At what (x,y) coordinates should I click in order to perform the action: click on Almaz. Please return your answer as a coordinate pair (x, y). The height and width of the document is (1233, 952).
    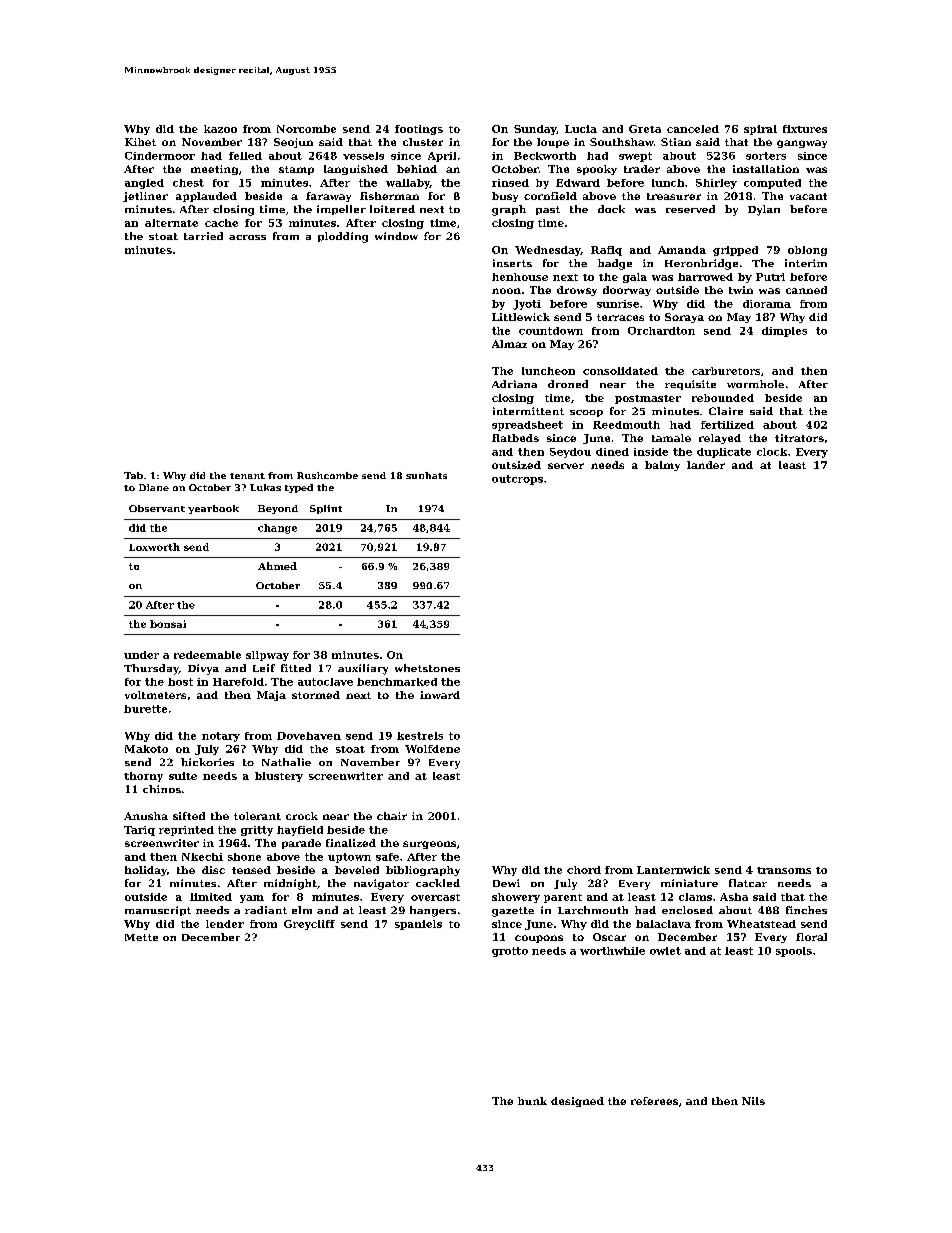
    Looking at the image, I should click on (509, 344).
